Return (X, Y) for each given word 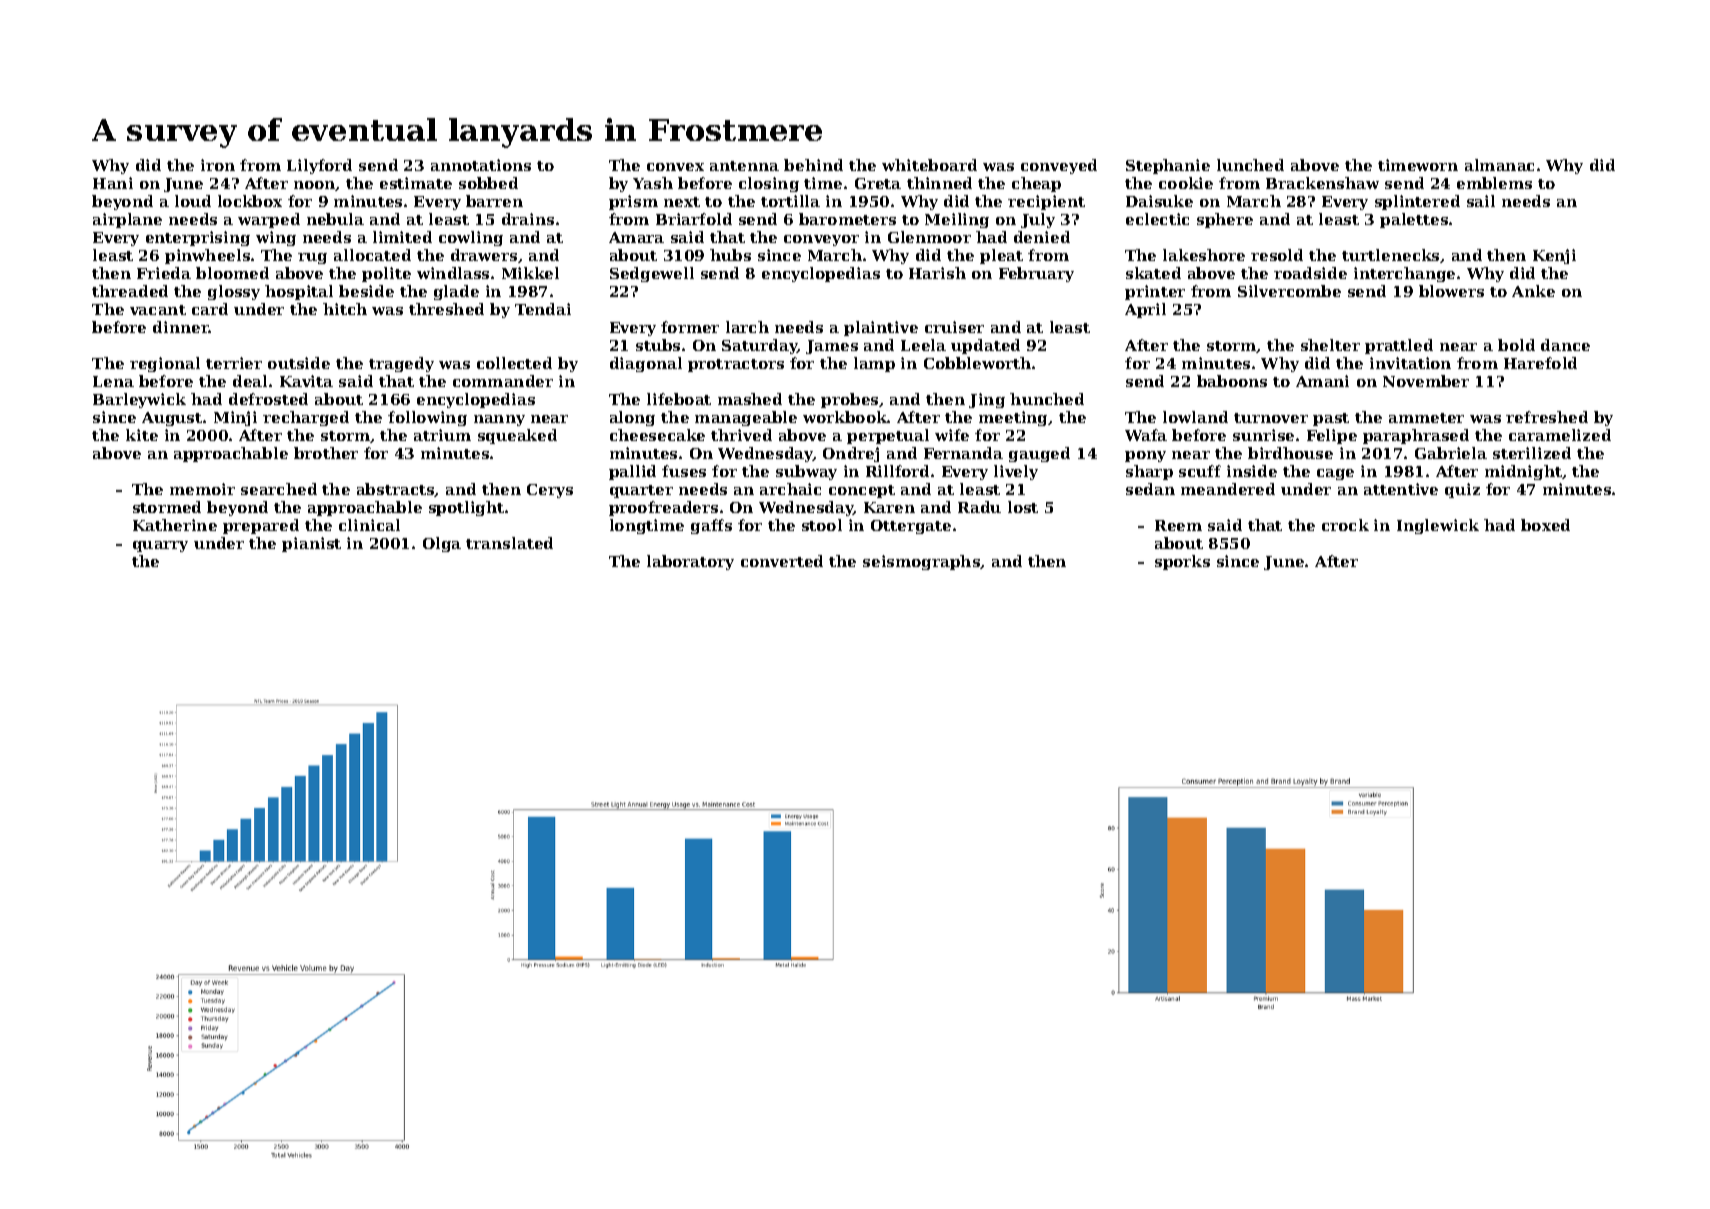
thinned (939, 183)
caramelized (1560, 435)
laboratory (690, 562)
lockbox (250, 201)
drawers (484, 255)
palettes (1414, 220)
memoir (202, 489)
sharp (1149, 472)
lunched (1250, 165)
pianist (311, 544)
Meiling (957, 220)
